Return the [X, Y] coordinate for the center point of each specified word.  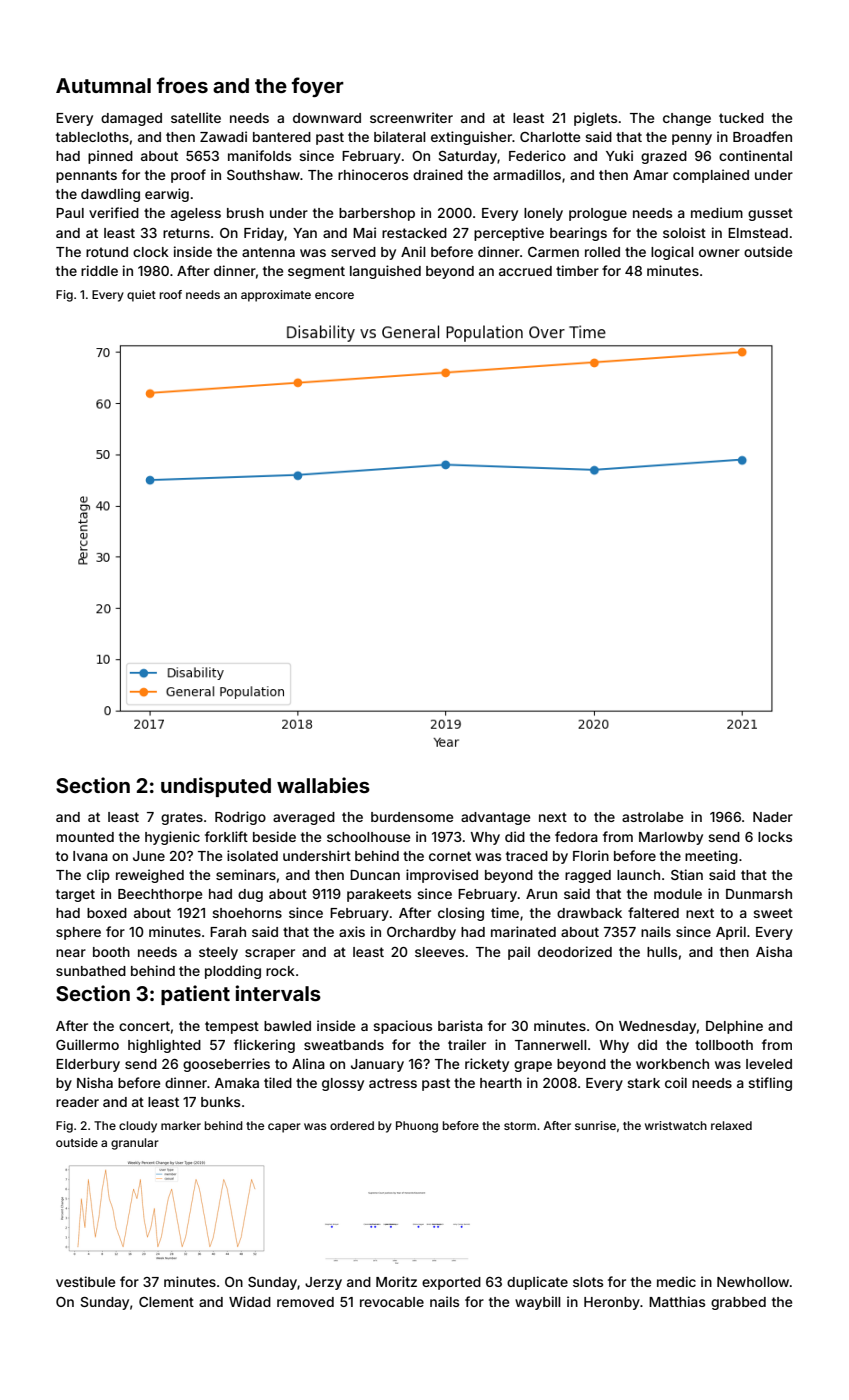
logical [672, 253]
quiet [141, 296]
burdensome [412, 817]
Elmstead [758, 233]
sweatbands [344, 1045]
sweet [773, 913]
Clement [166, 1302]
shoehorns [247, 913]
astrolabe [652, 817]
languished [385, 272]
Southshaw [263, 175]
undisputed [216, 787]
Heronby [612, 1303]
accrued [525, 271]
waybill [538, 1303]
